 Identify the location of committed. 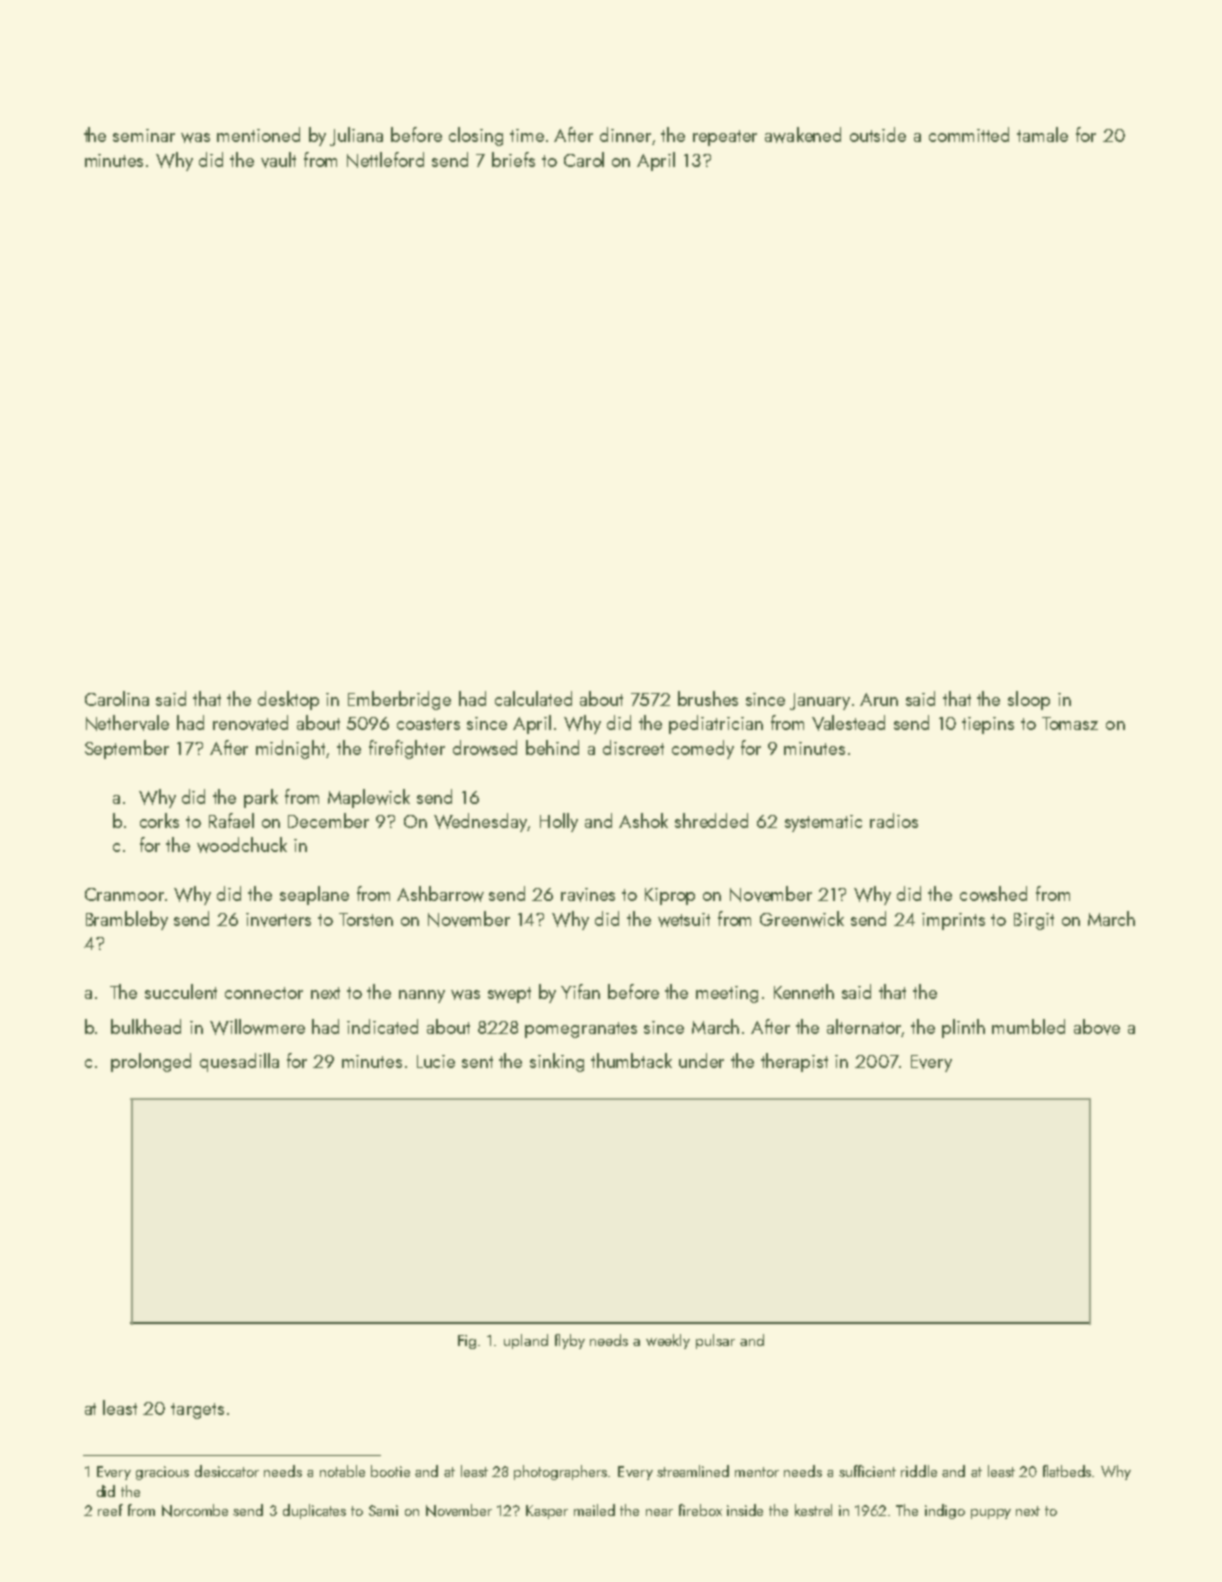
(969, 134).
